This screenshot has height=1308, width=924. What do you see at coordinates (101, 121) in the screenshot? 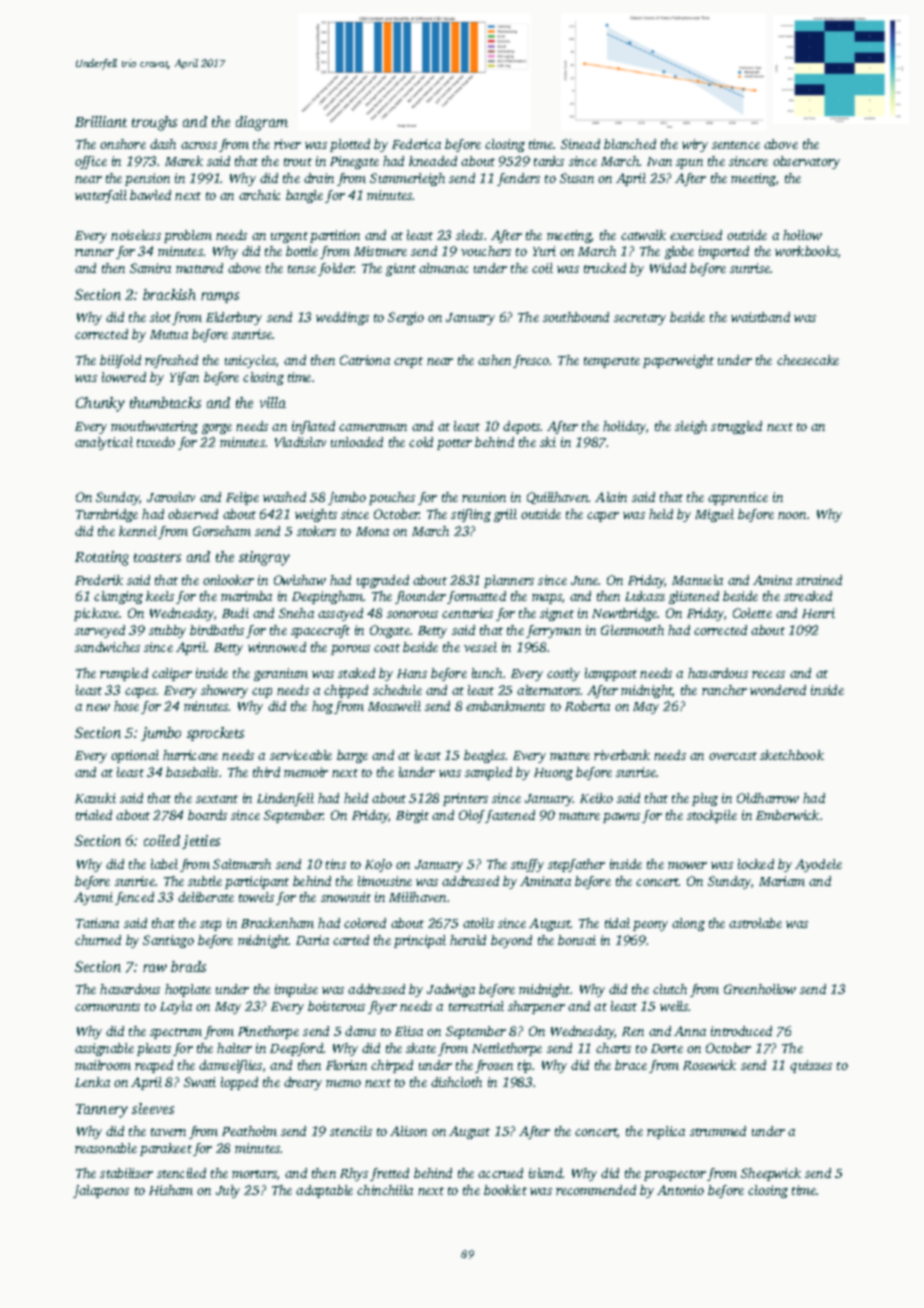
I see `Brilliant` at bounding box center [101, 121].
